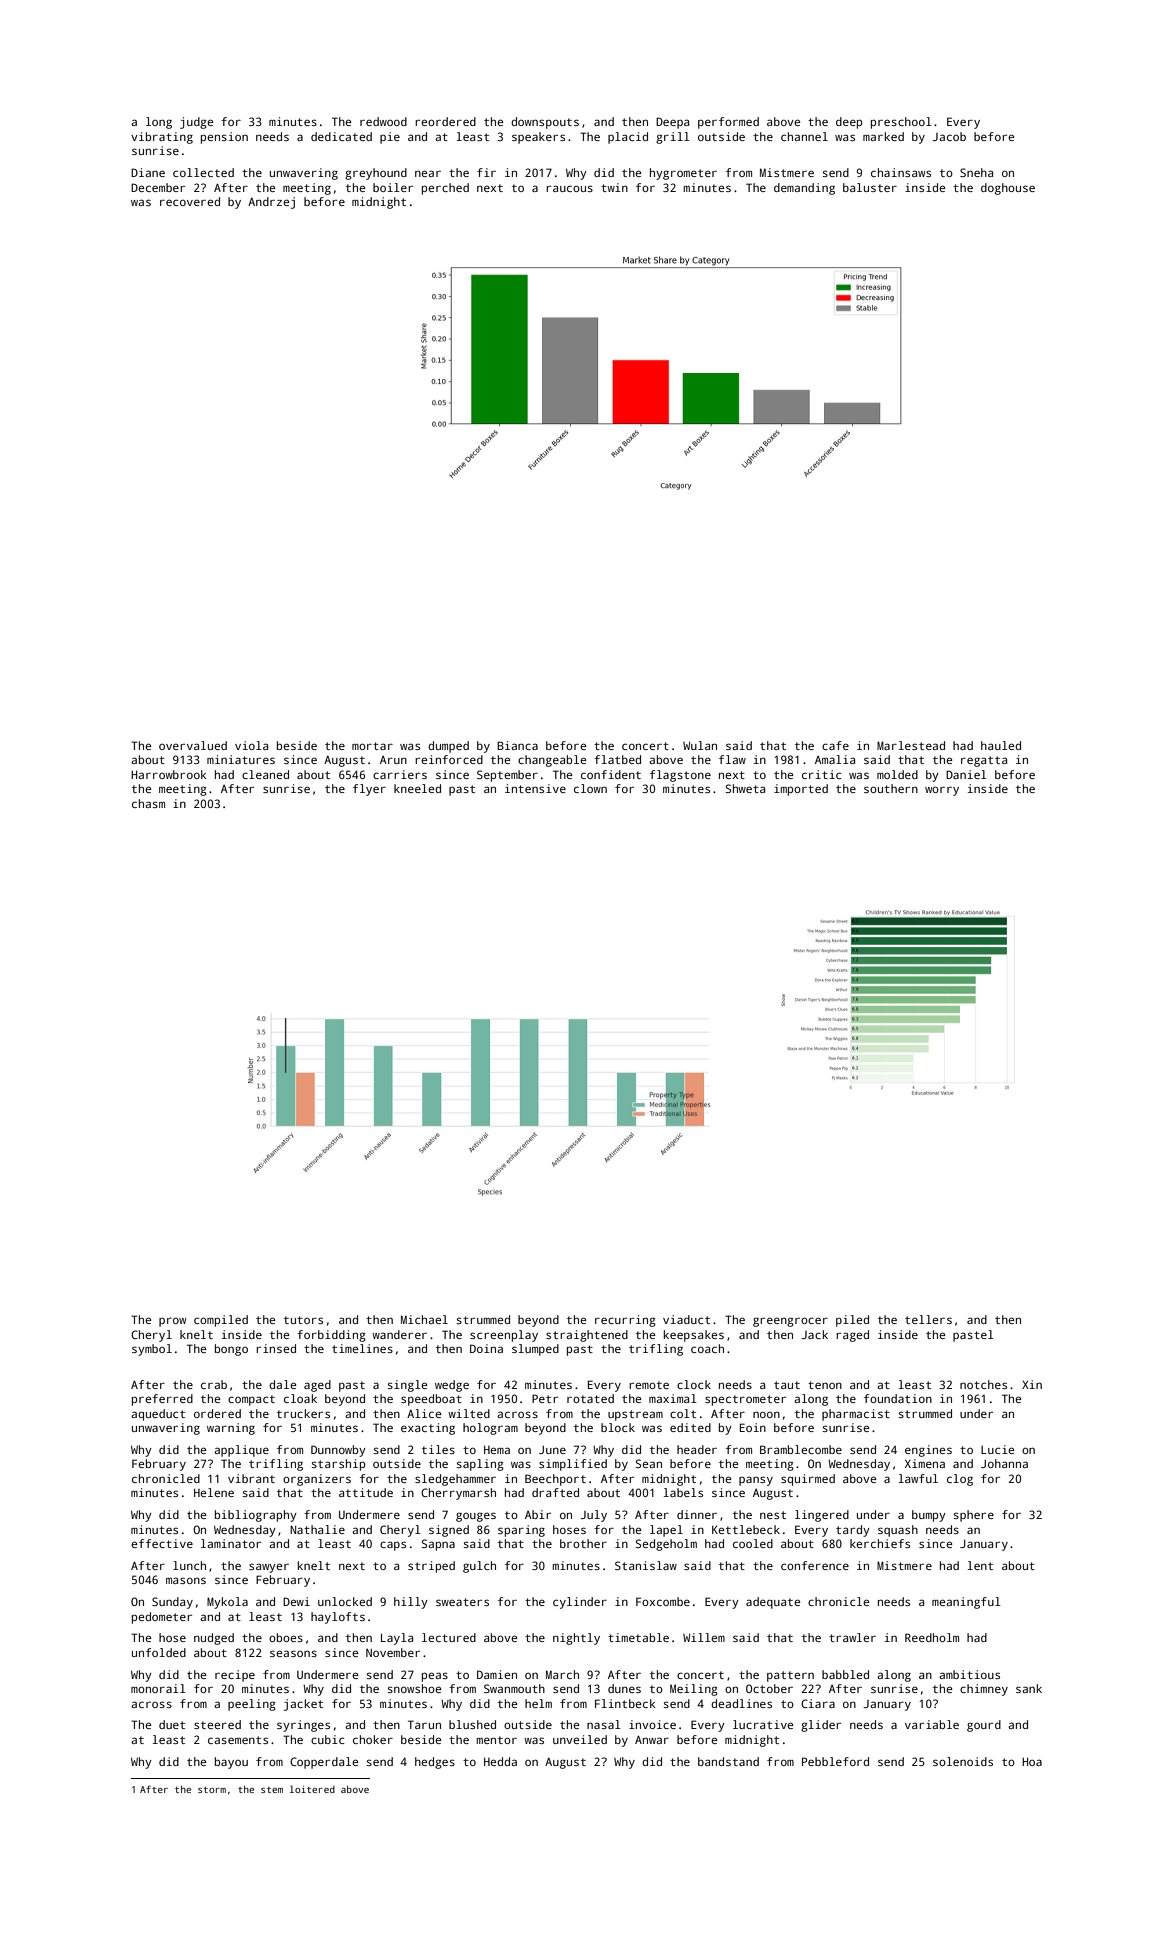 The image size is (1174, 1934). What do you see at coordinates (745, 788) in the page?
I see `Shweta` at bounding box center [745, 788].
